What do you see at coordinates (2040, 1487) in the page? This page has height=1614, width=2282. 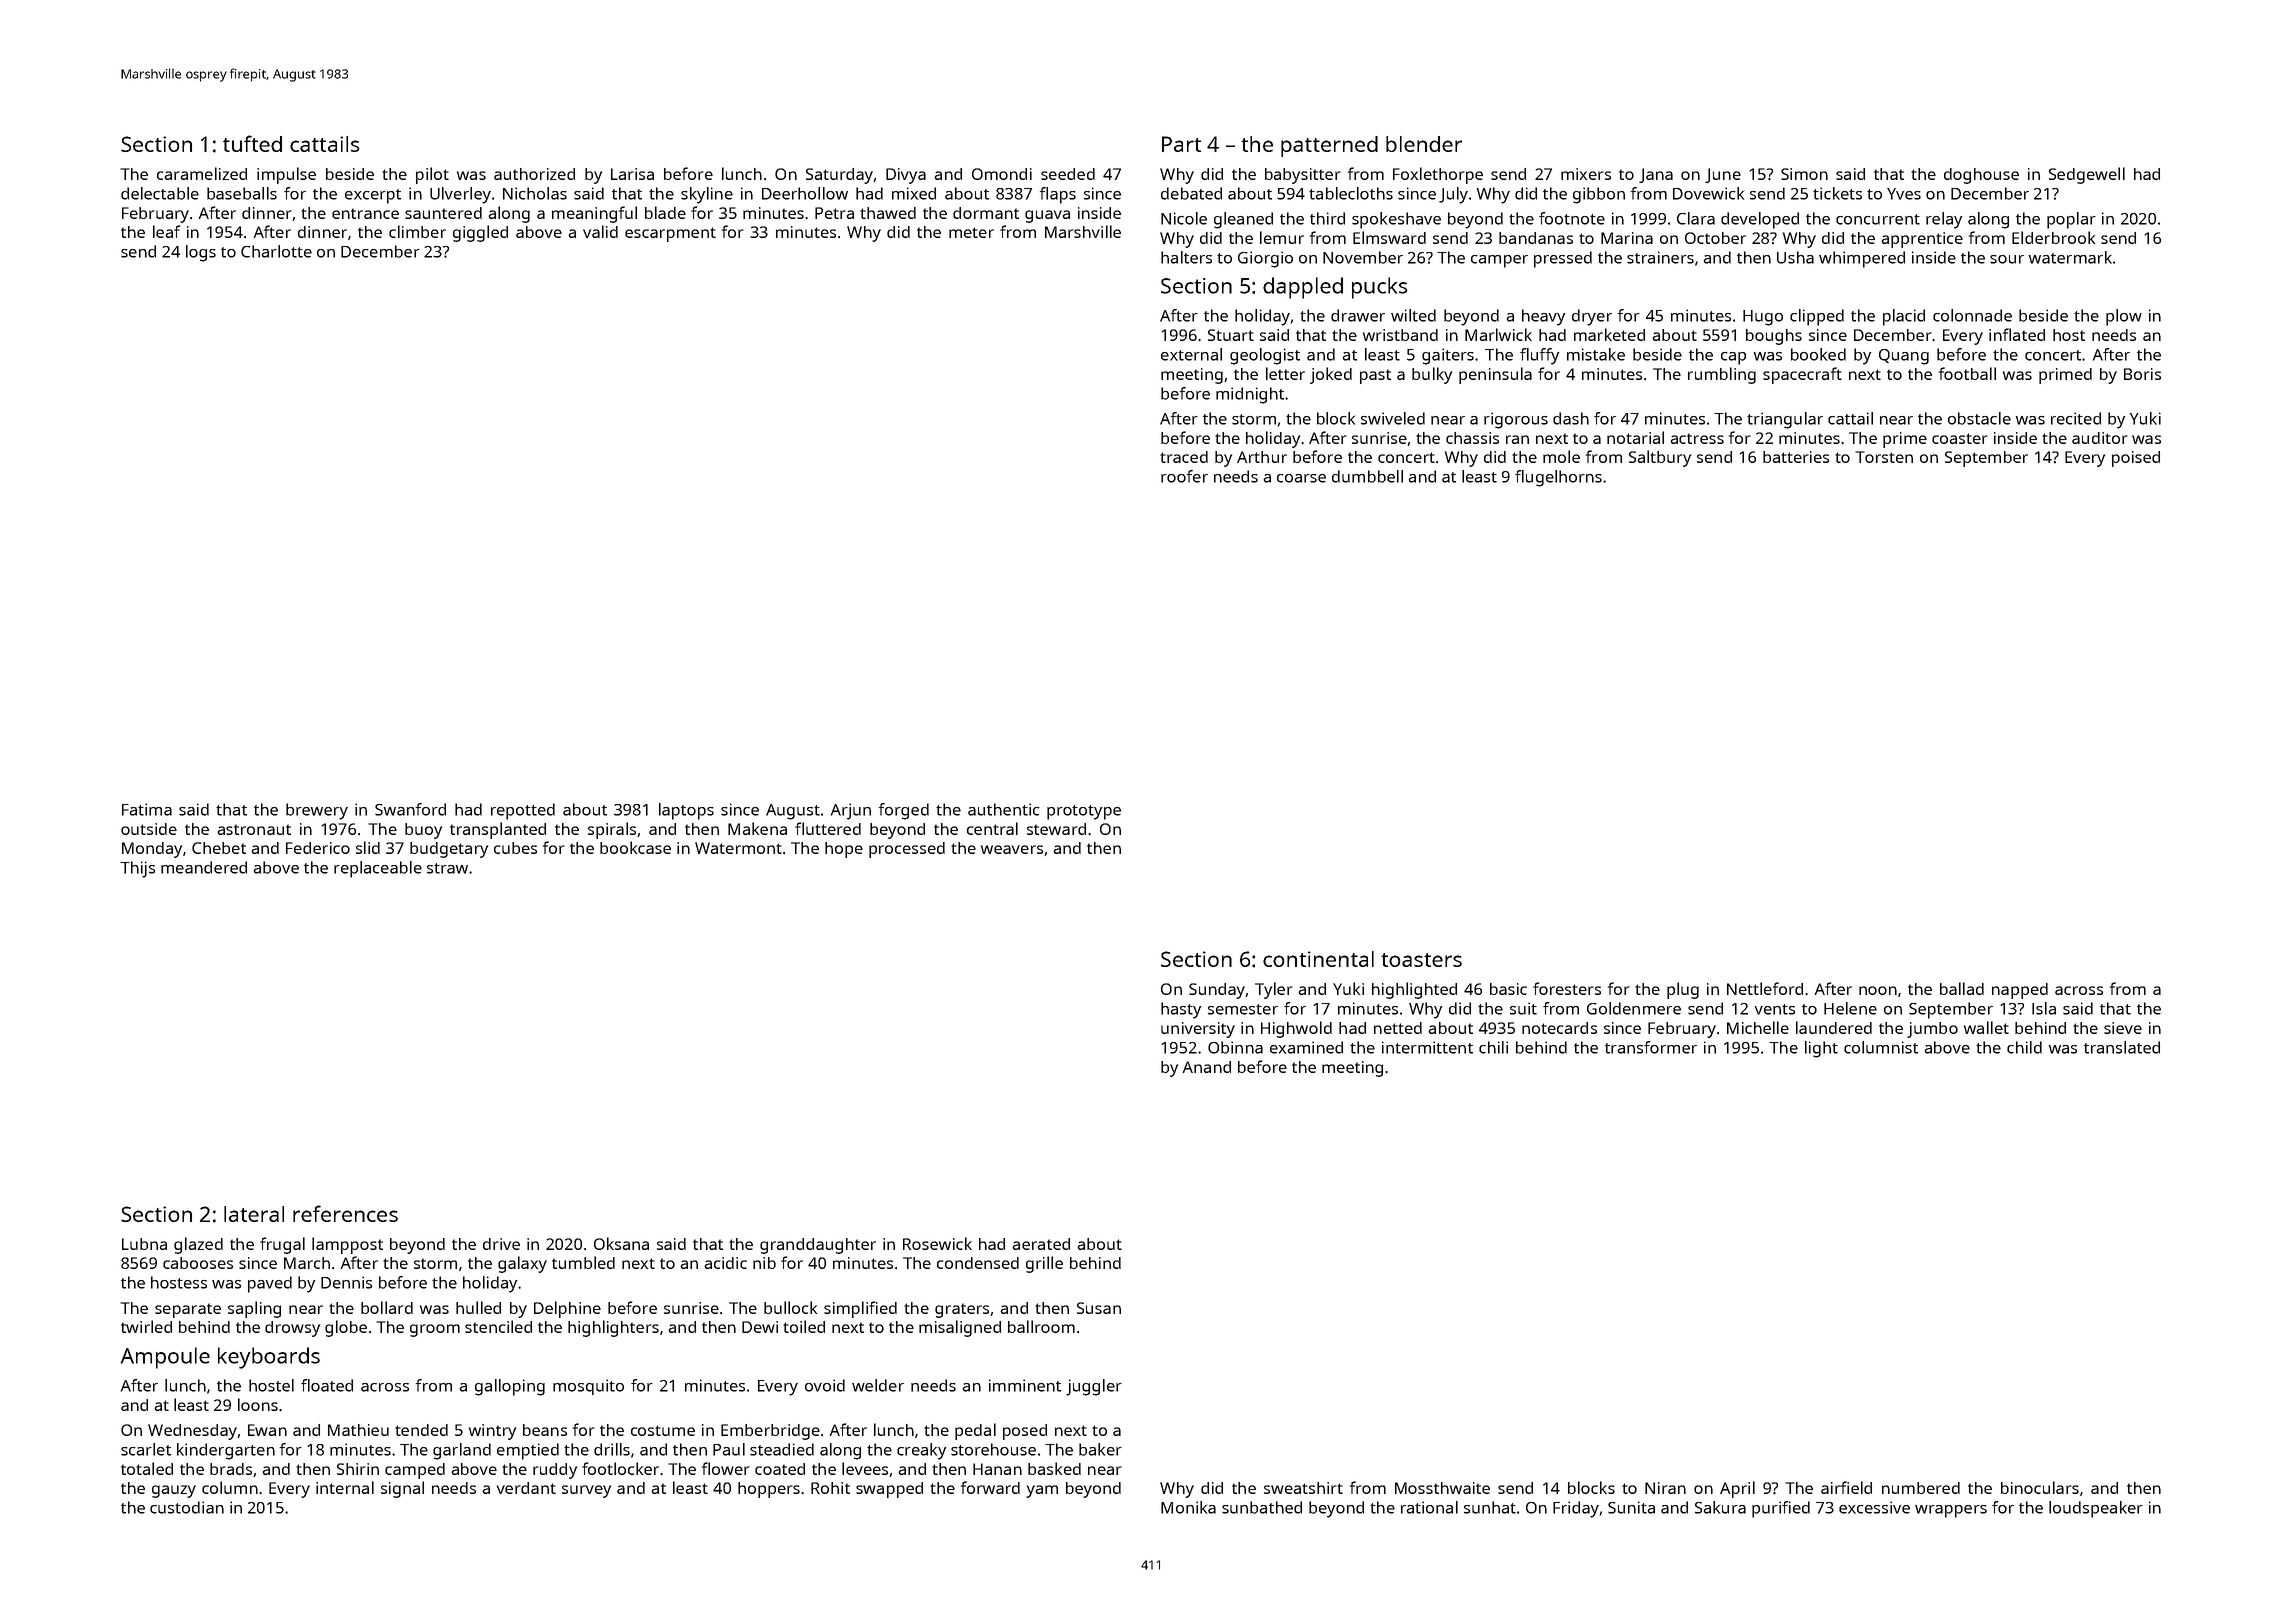 I see `binoculars` at bounding box center [2040, 1487].
